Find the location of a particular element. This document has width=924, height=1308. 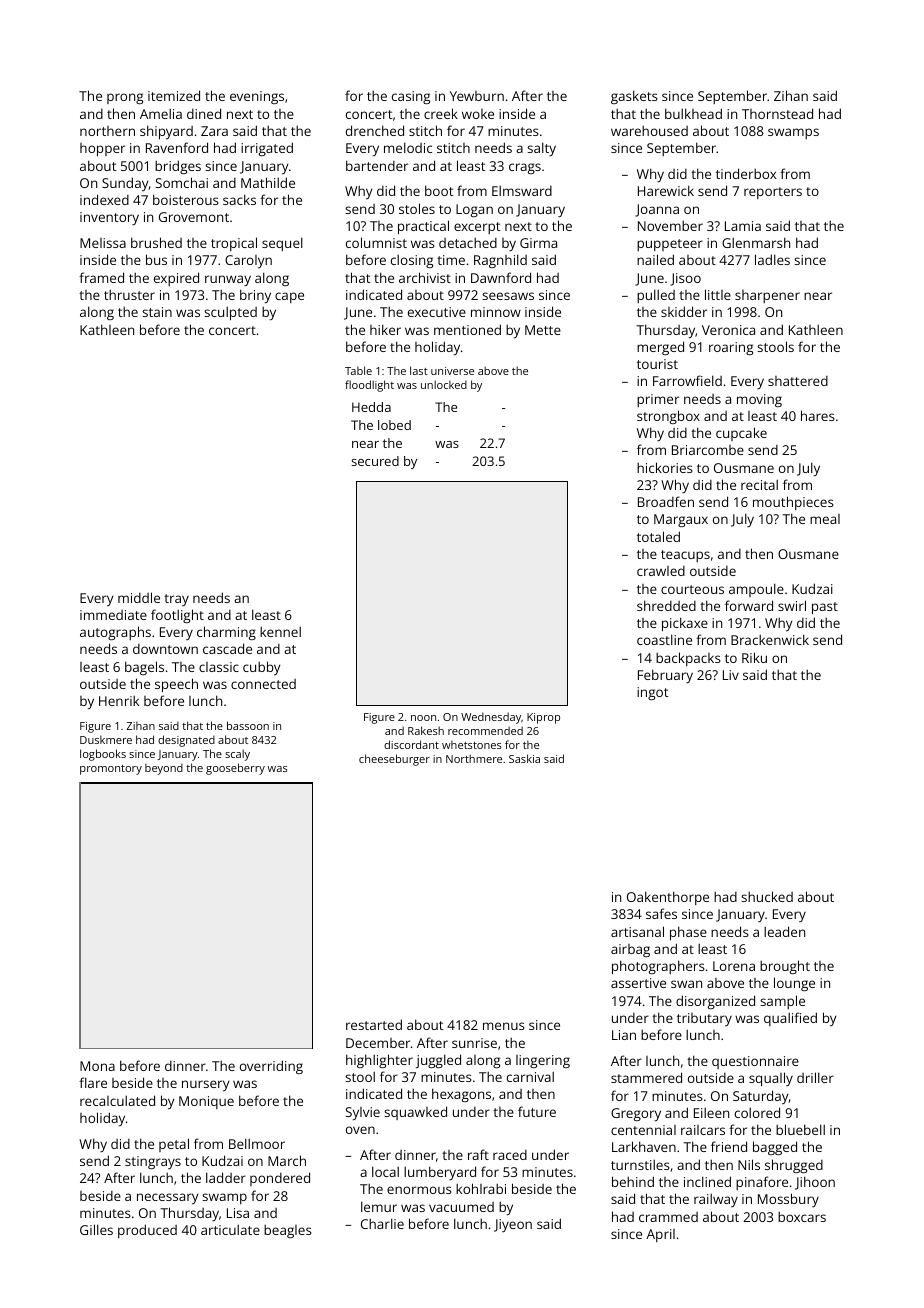

woke is located at coordinates (478, 114).
